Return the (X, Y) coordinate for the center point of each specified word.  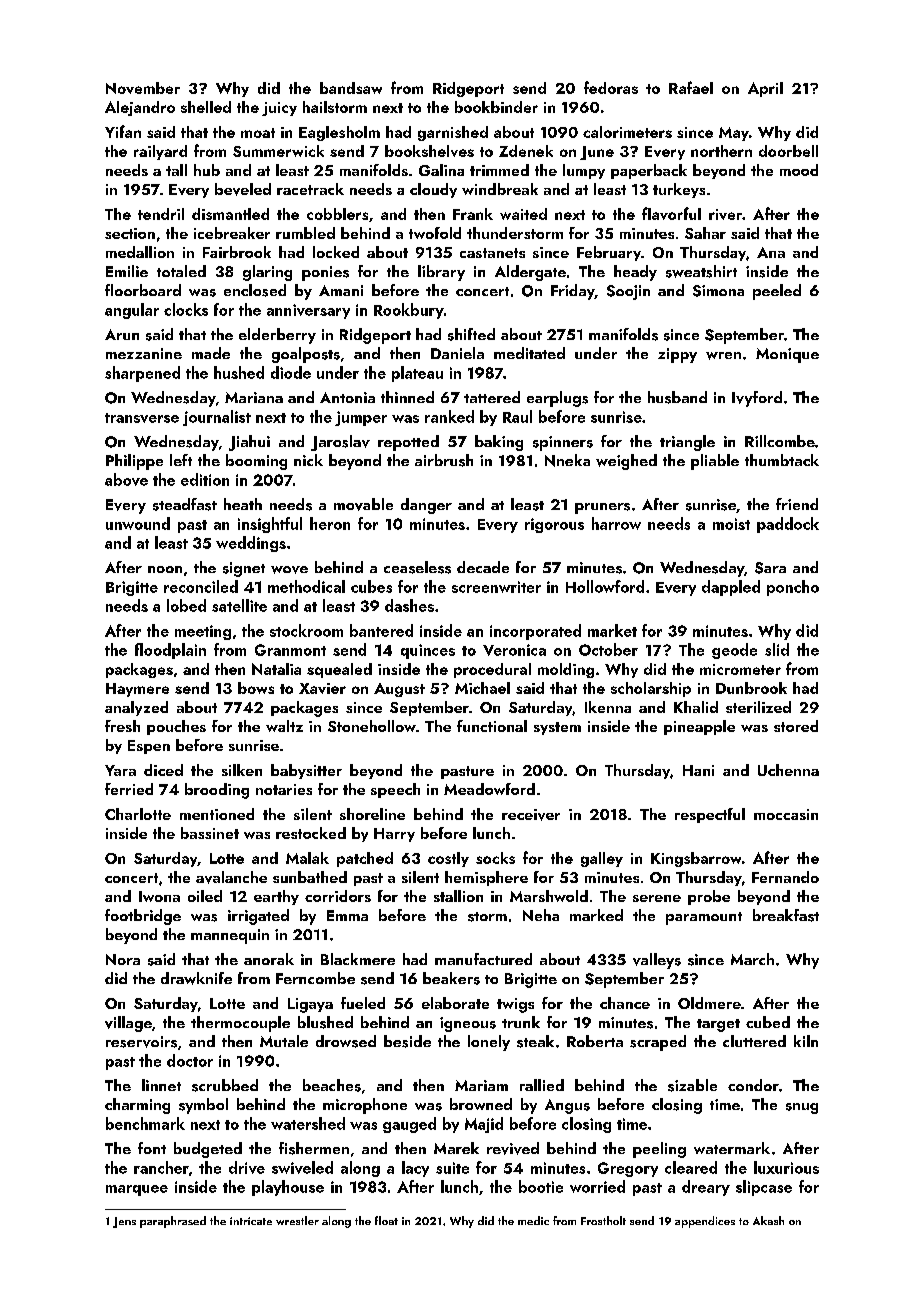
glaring (267, 273)
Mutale (284, 1041)
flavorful (671, 213)
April (765, 89)
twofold (435, 233)
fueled (363, 1003)
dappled (731, 588)
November (143, 88)
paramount (704, 918)
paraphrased (173, 1222)
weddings (251, 544)
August (399, 690)
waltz (284, 726)
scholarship (651, 689)
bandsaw (351, 88)
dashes (409, 605)
